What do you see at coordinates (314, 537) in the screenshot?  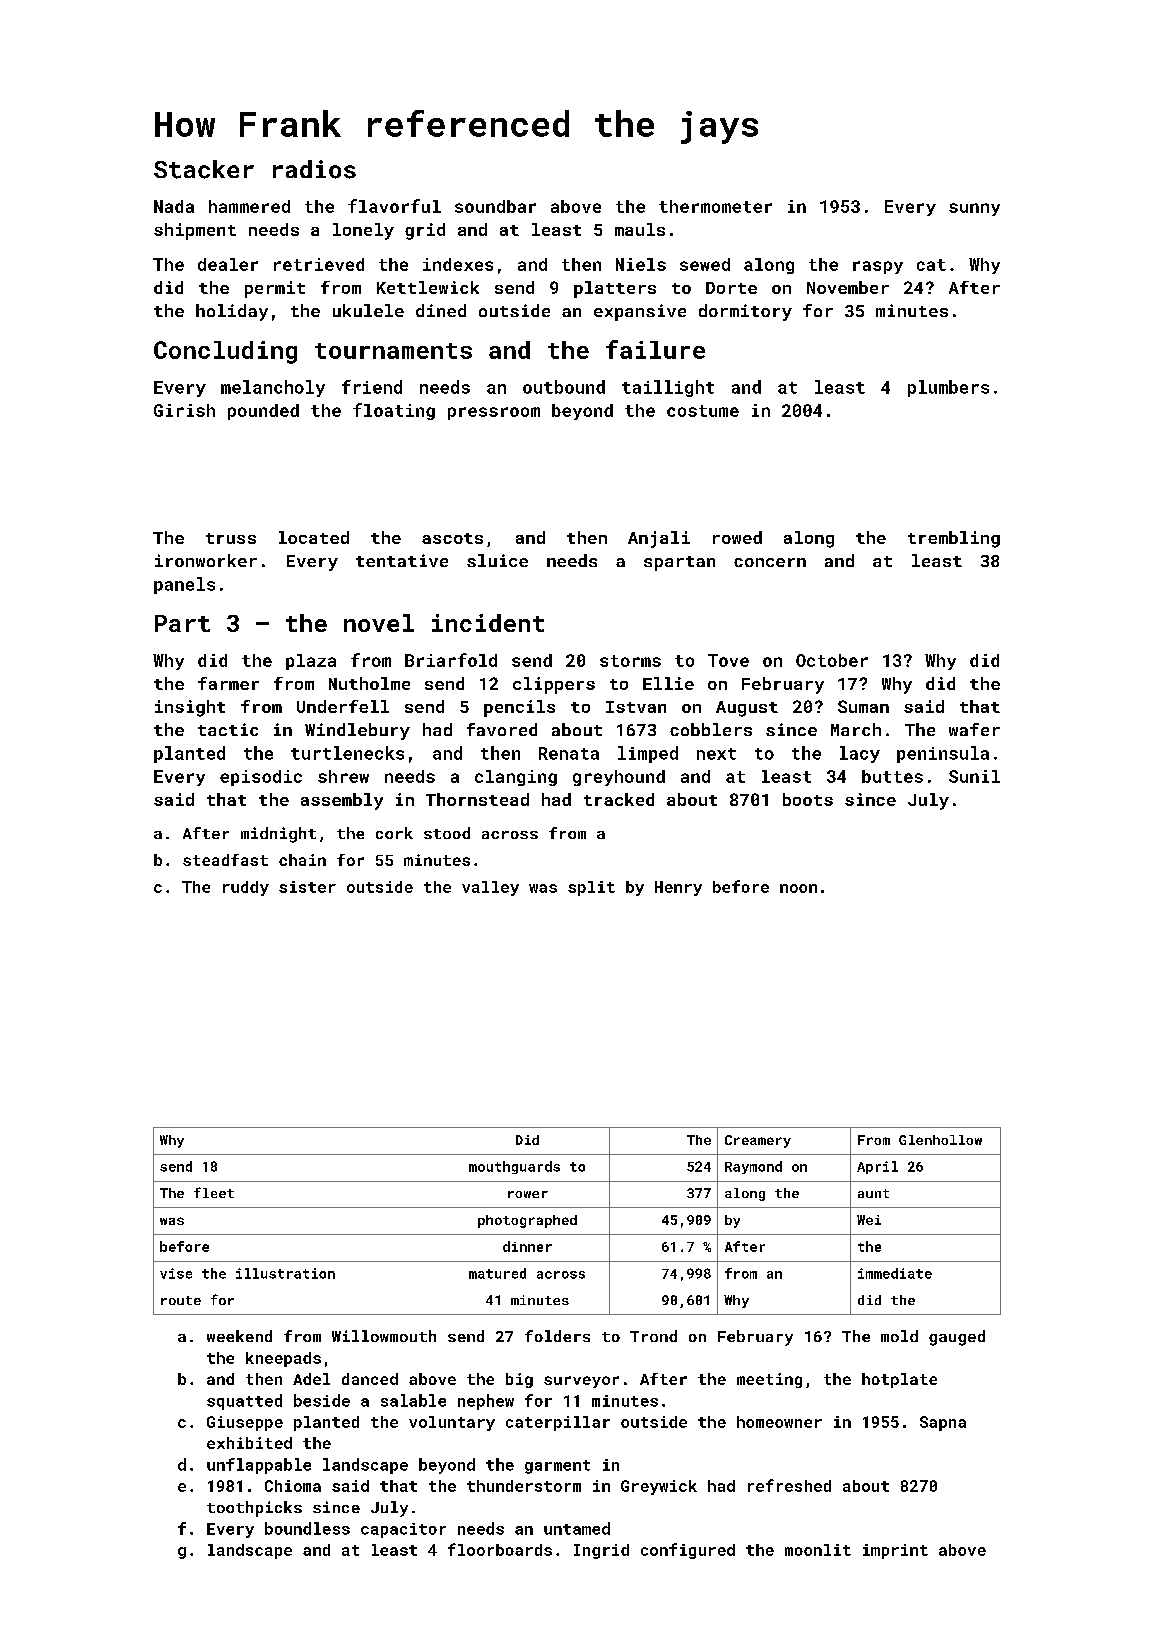 I see `located` at bounding box center [314, 537].
